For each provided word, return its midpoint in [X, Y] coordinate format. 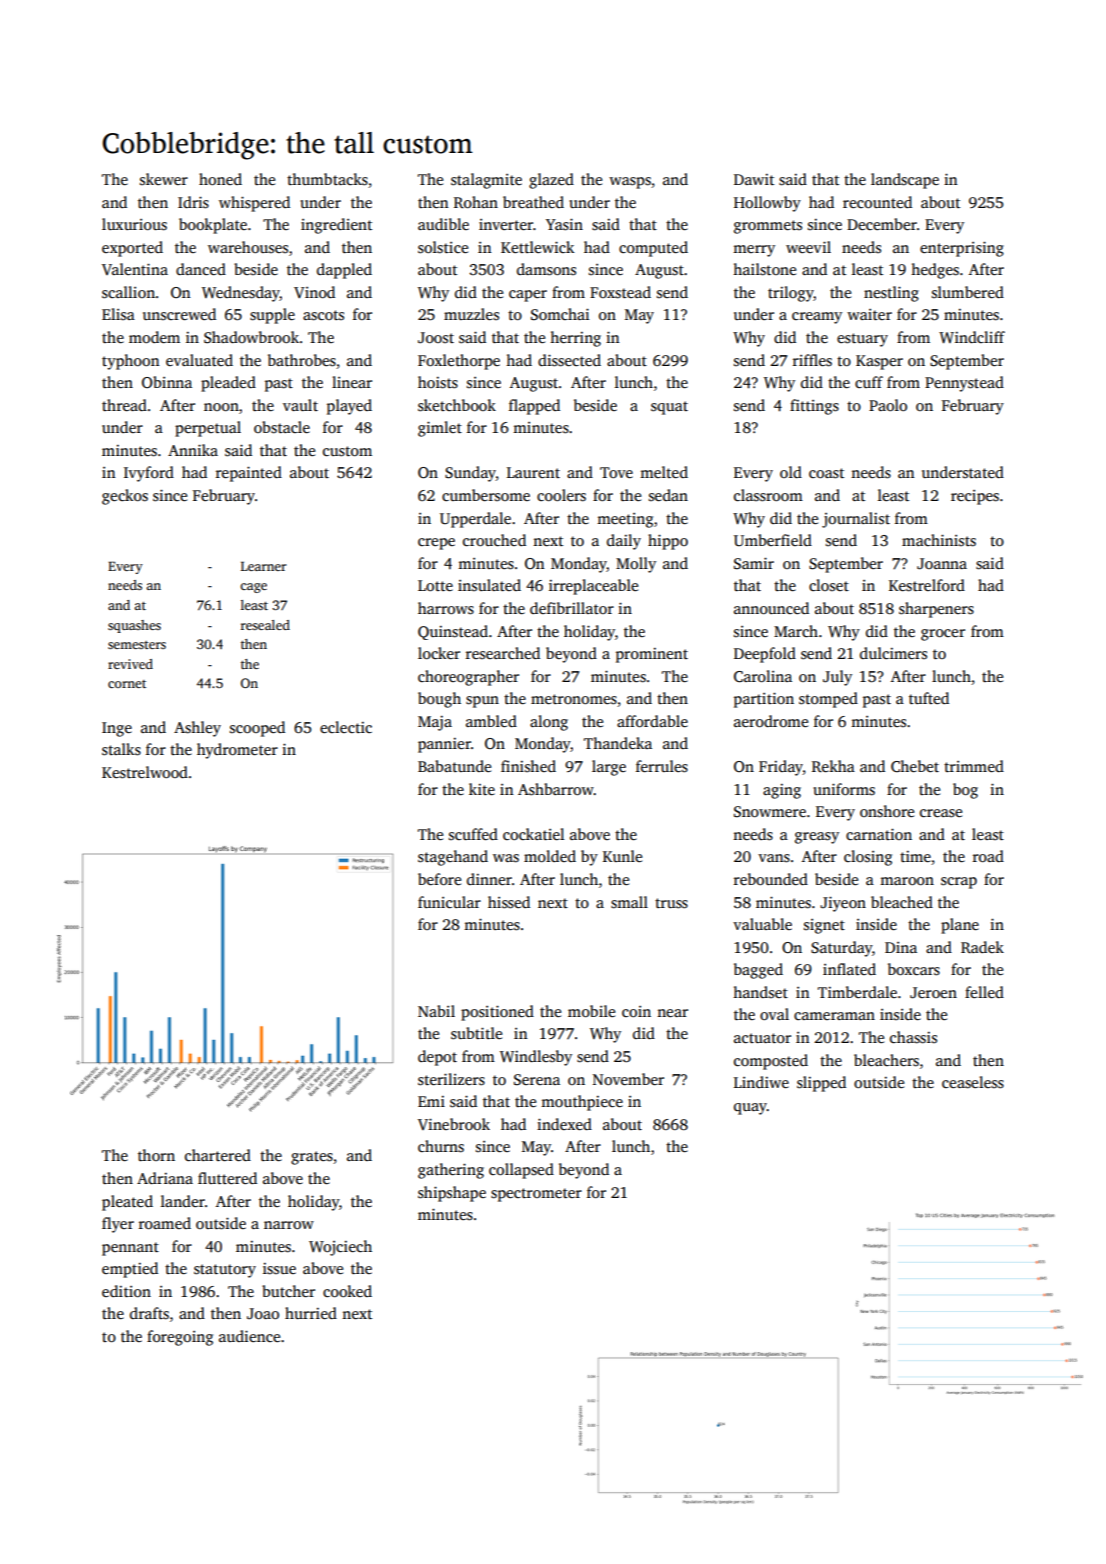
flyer [118, 1225]
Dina [901, 947]
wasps [630, 183]
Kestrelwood [145, 772]
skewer [164, 179]
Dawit [754, 179]
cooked [347, 1291]
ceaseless [973, 1082]
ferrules [662, 766]
